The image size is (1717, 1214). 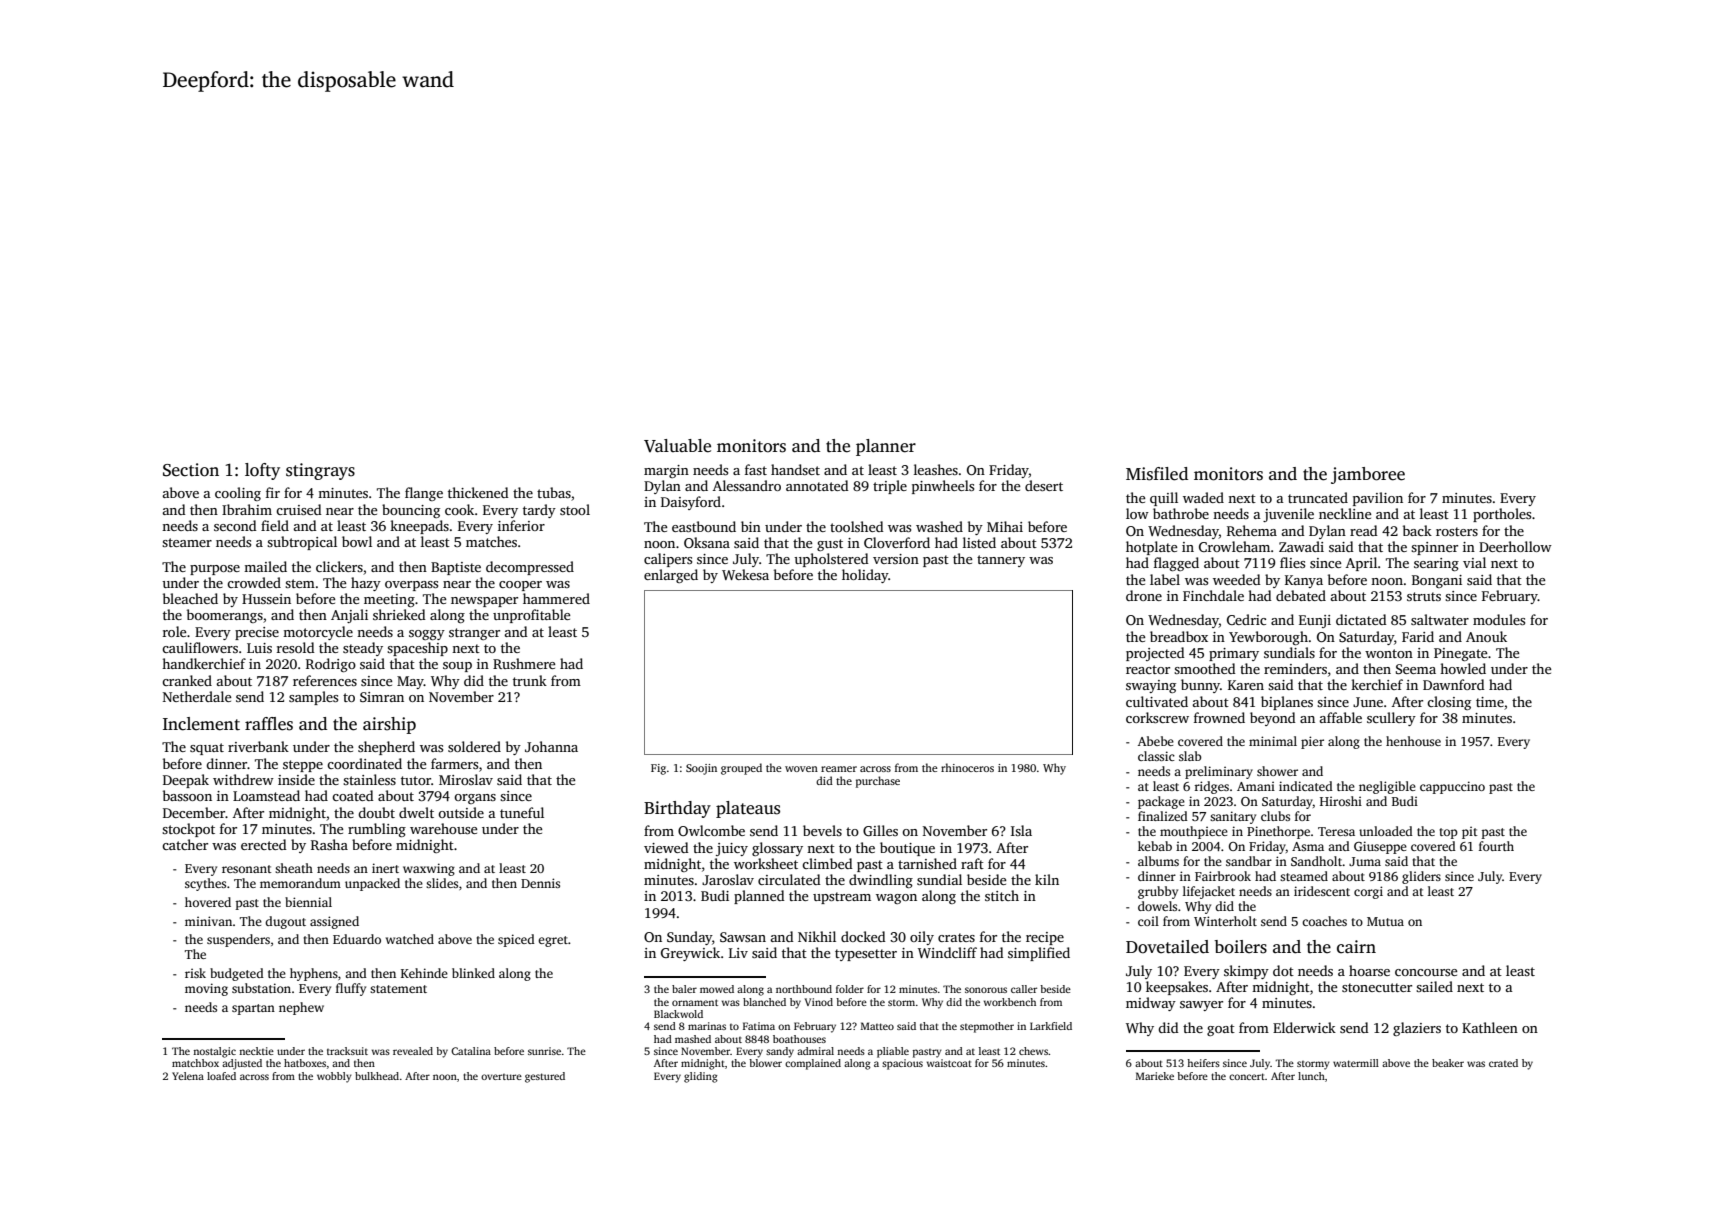 I want to click on May, so click(x=410, y=682).
